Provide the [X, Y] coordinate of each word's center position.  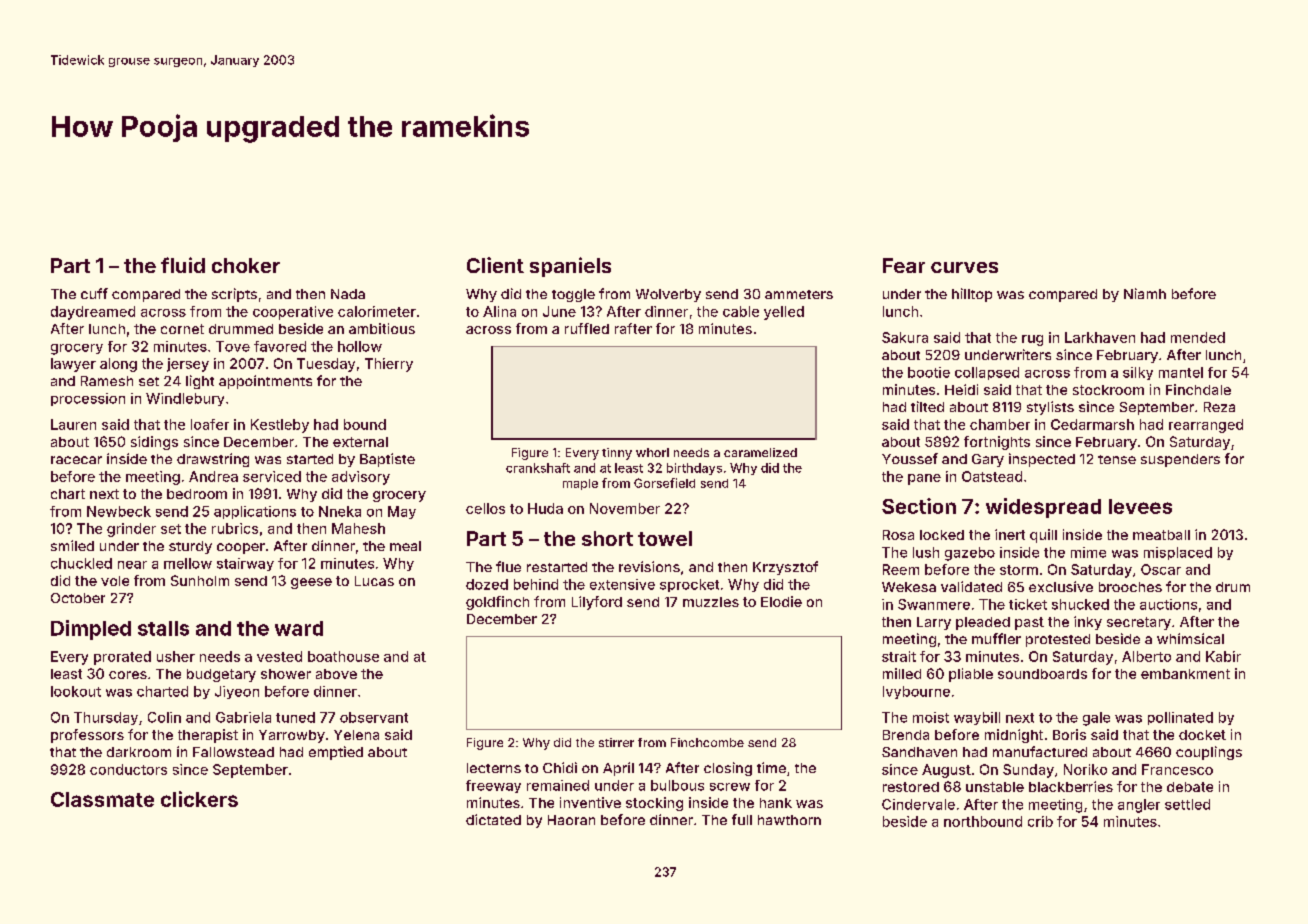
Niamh [1145, 293]
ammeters [799, 294]
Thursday [106, 718]
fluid [183, 265]
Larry [934, 623]
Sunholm [200, 580]
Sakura [905, 337]
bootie [929, 372]
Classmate [102, 799]
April [618, 769]
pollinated [1180, 718]
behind [536, 584]
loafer [210, 424]
